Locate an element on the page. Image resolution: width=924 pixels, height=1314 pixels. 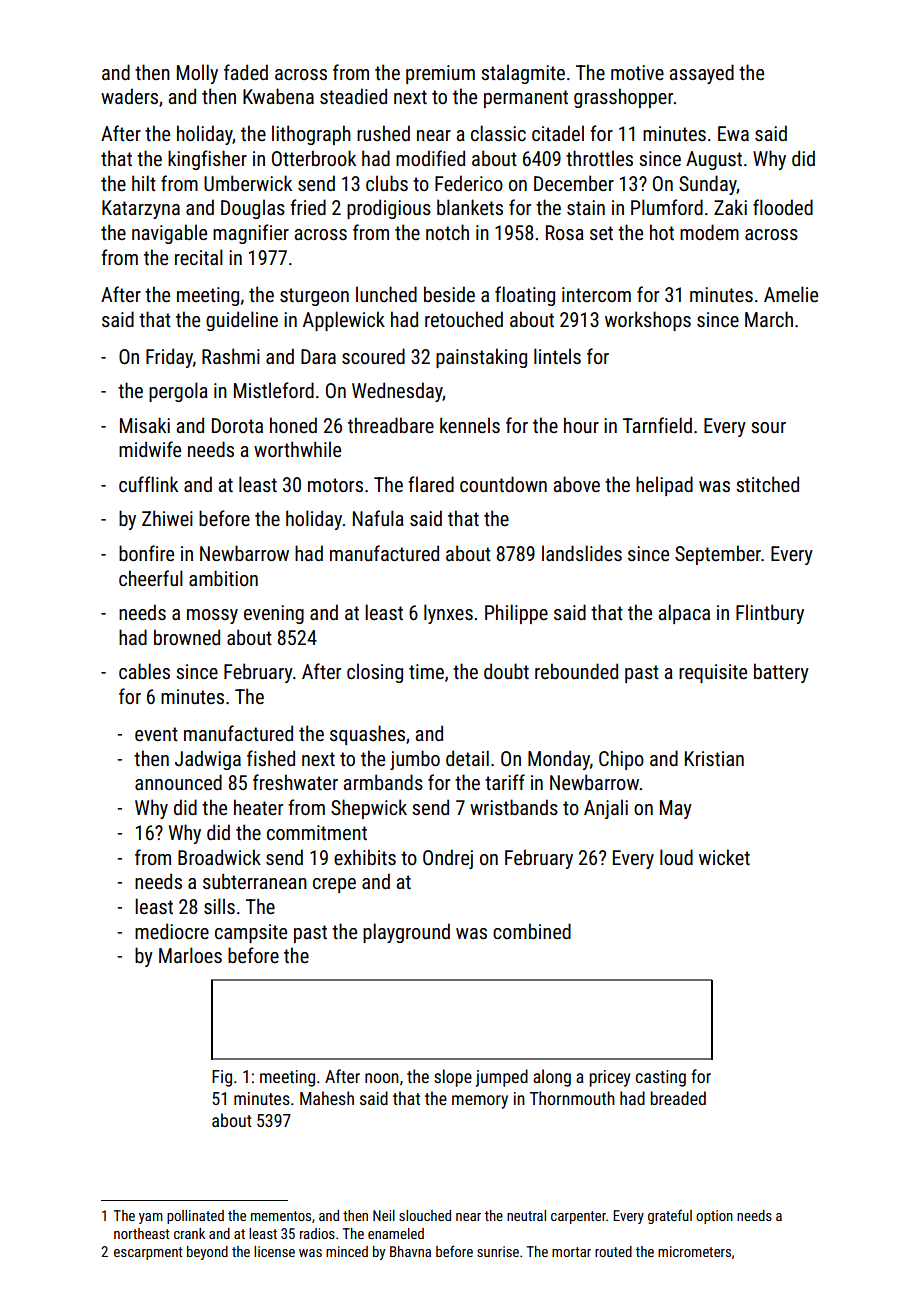
announced is located at coordinates (178, 782).
